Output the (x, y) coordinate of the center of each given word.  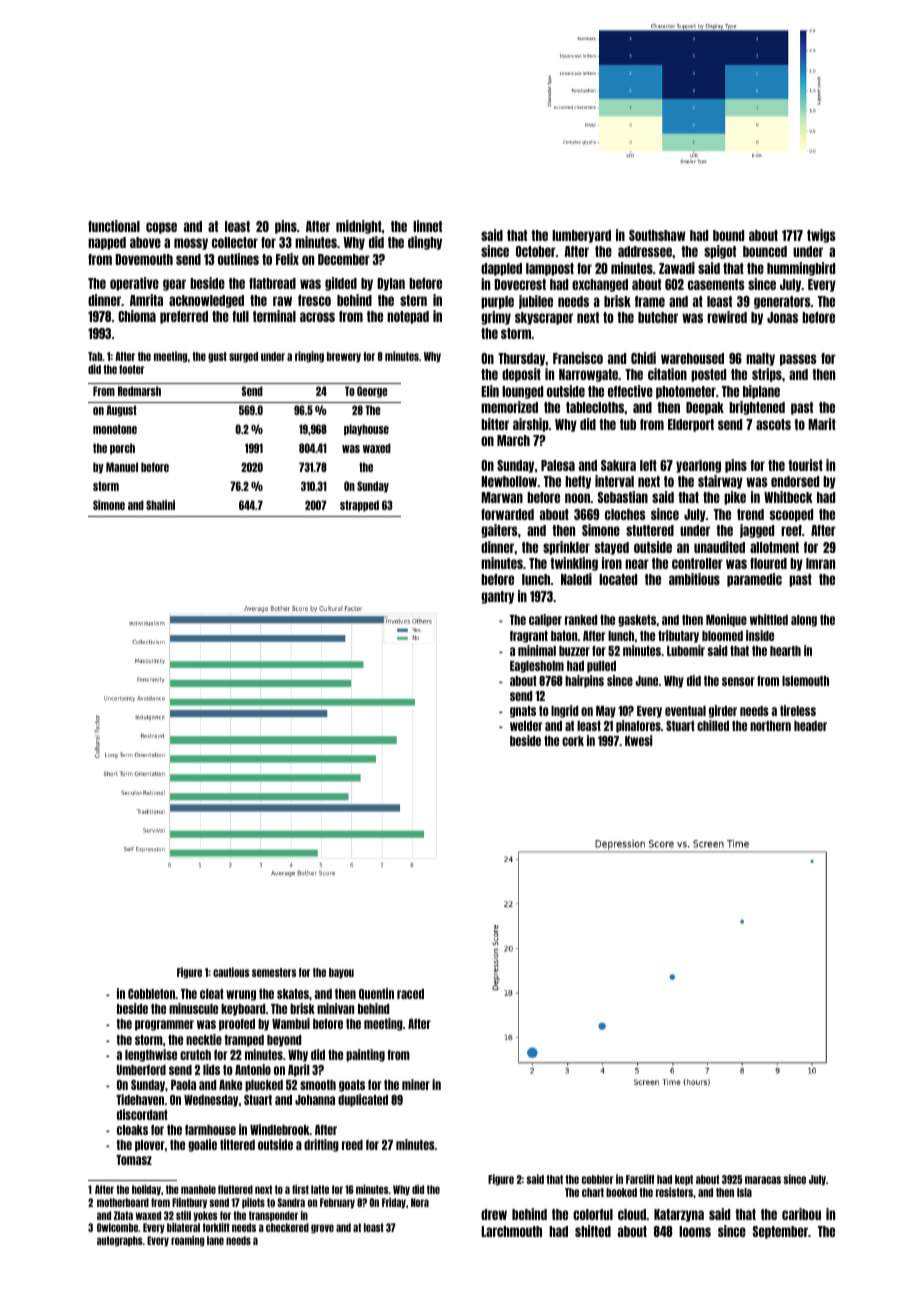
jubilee (536, 302)
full (241, 316)
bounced (765, 251)
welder (526, 726)
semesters (274, 972)
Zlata (123, 1215)
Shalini (160, 505)
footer (131, 369)
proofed (237, 1025)
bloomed (722, 636)
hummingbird (801, 269)
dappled (501, 269)
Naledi (576, 579)
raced (410, 994)
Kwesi (638, 740)
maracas (763, 1180)
